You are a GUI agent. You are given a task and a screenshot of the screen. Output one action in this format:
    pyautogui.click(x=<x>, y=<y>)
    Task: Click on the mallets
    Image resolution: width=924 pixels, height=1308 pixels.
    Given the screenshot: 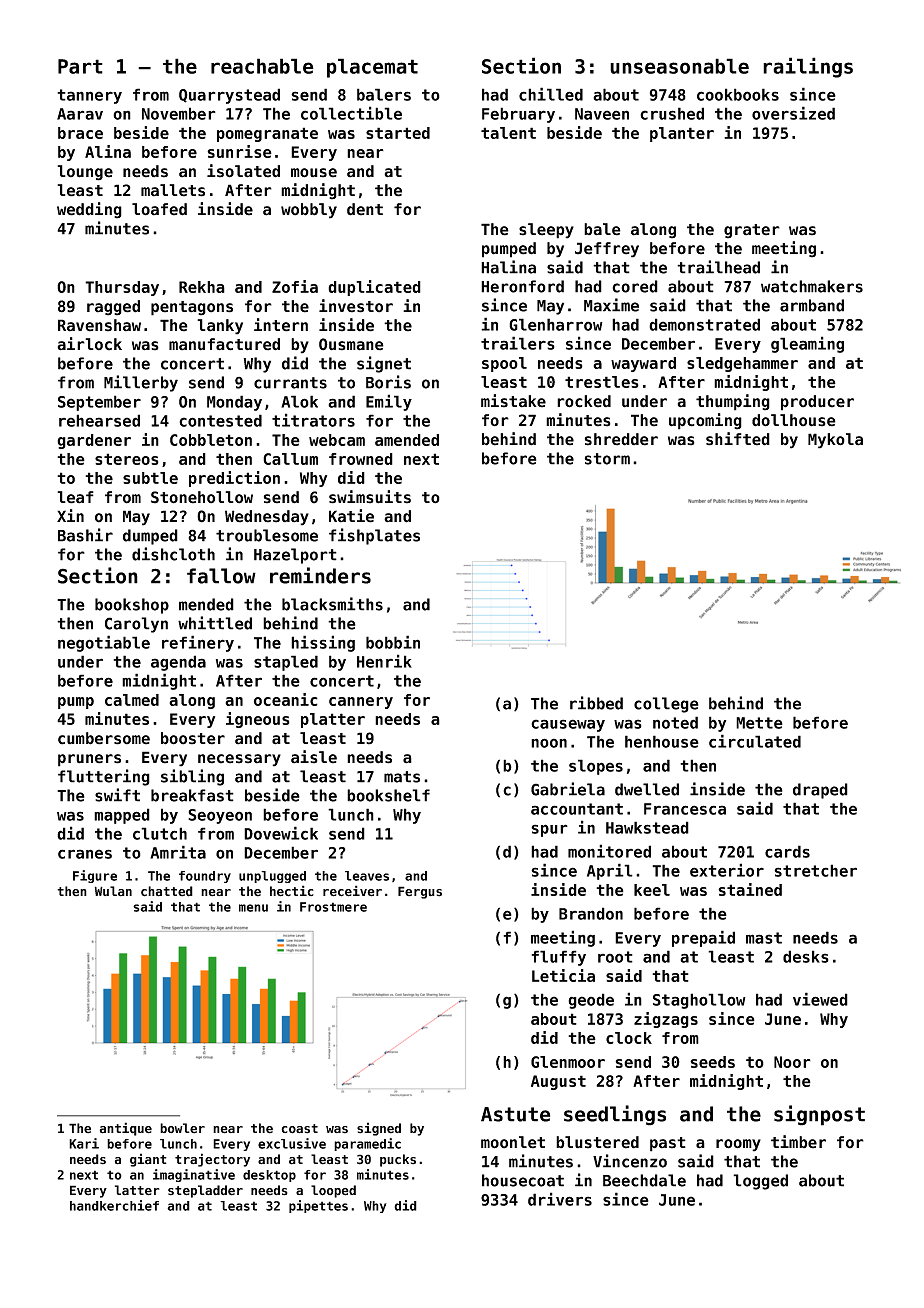 What is the action you would take?
    pyautogui.click(x=173, y=190)
